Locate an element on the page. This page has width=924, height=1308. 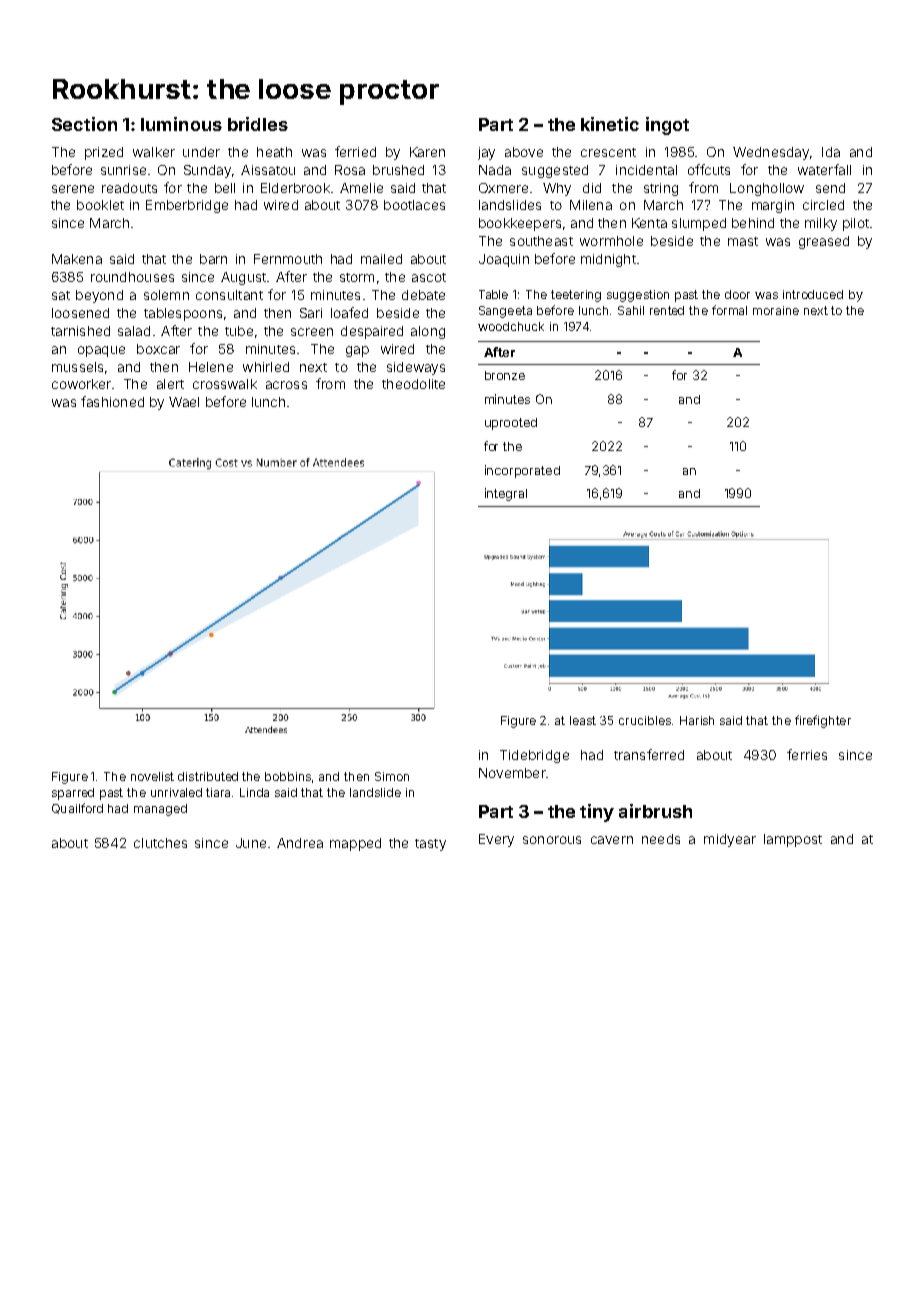
integral is located at coordinates (506, 494).
